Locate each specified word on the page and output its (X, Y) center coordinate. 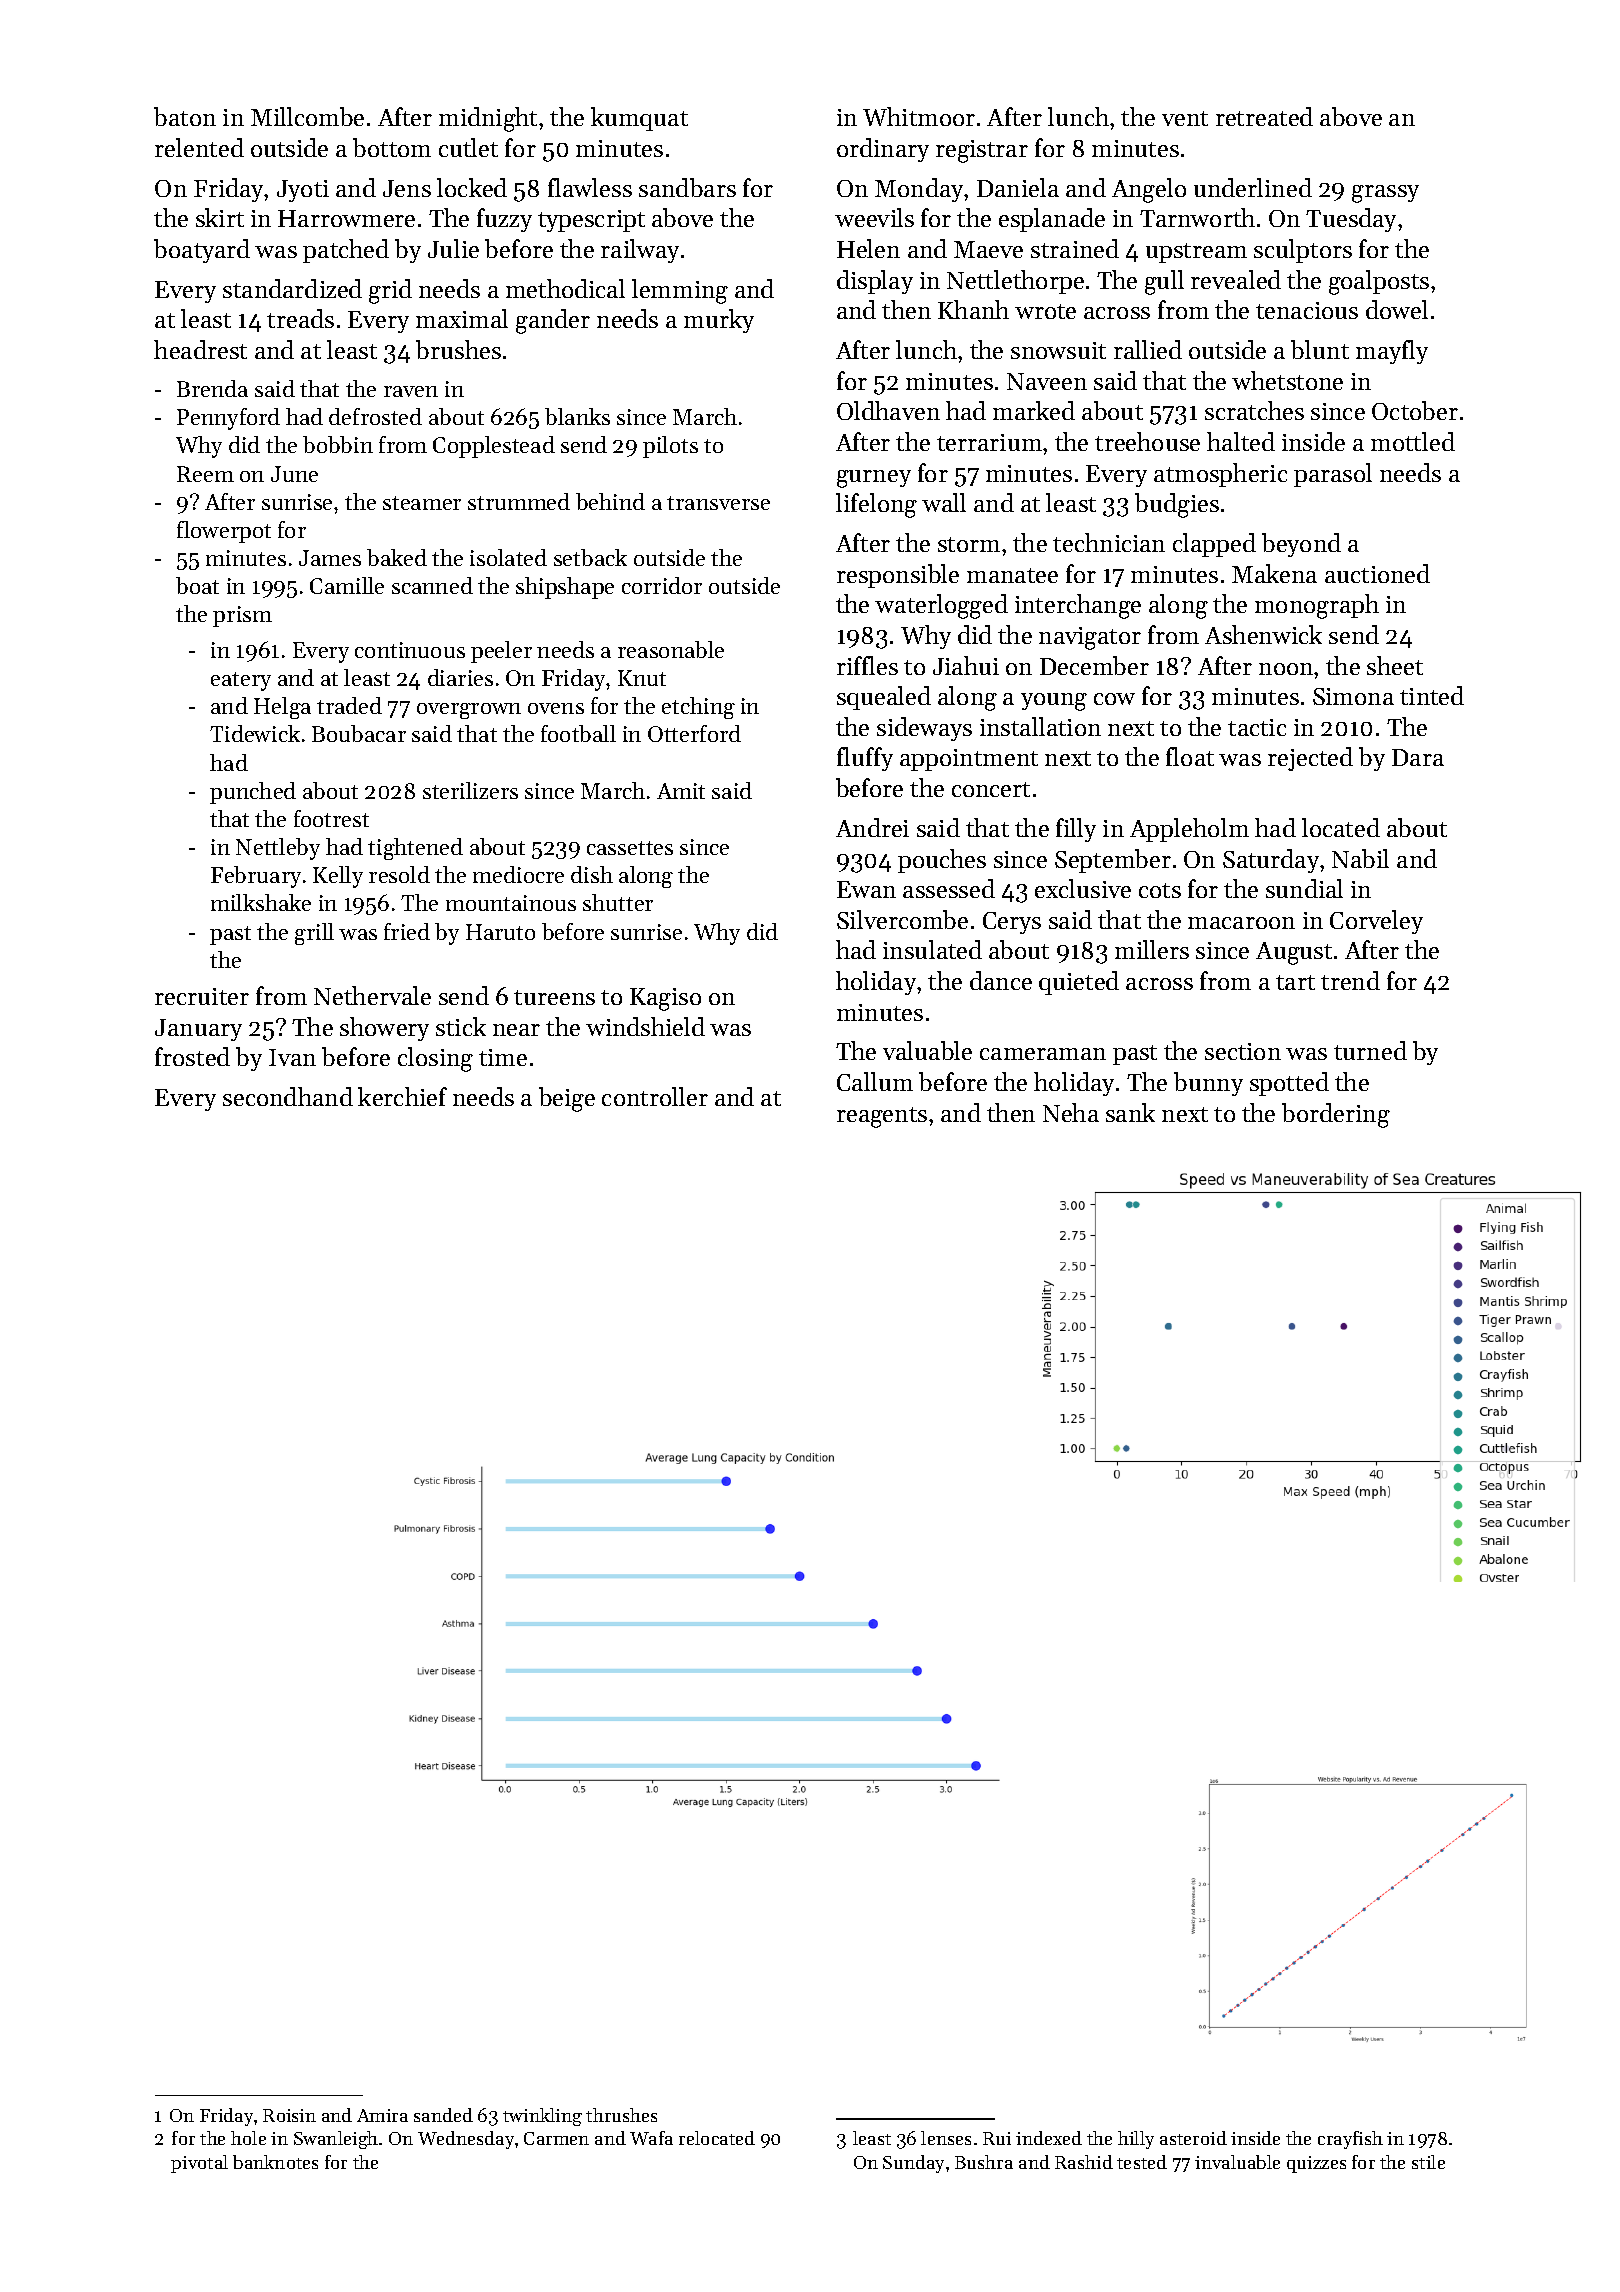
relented (199, 147)
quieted (1079, 983)
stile (1428, 2162)
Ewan (866, 889)
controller (655, 1096)
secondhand (288, 1096)
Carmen (556, 2138)
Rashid (1084, 2162)
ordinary (883, 150)
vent (1185, 118)
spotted (1289, 1084)
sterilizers (470, 790)
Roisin (289, 2115)
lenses (946, 2138)
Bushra (984, 2162)
